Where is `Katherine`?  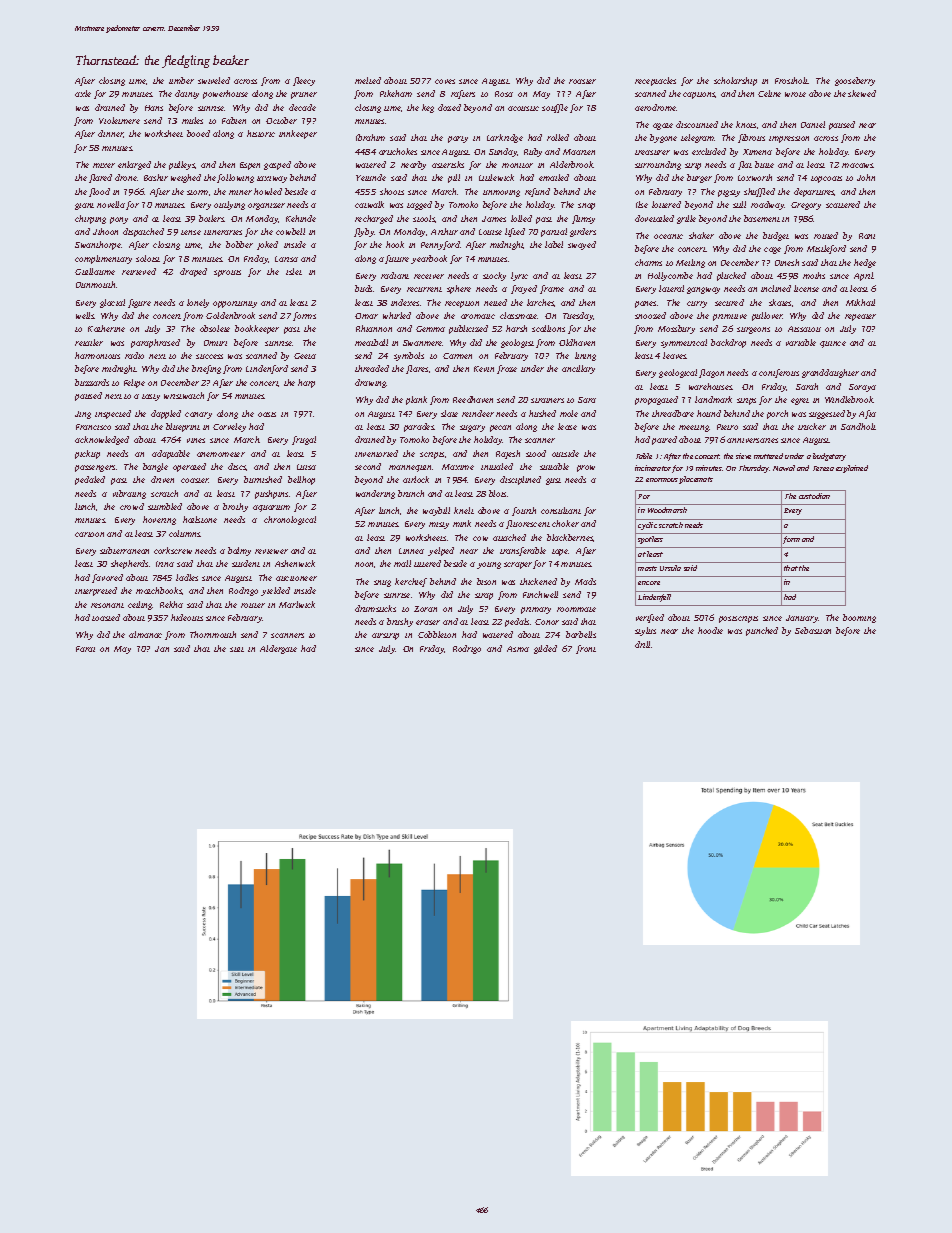 Katherine is located at coordinates (106, 328).
